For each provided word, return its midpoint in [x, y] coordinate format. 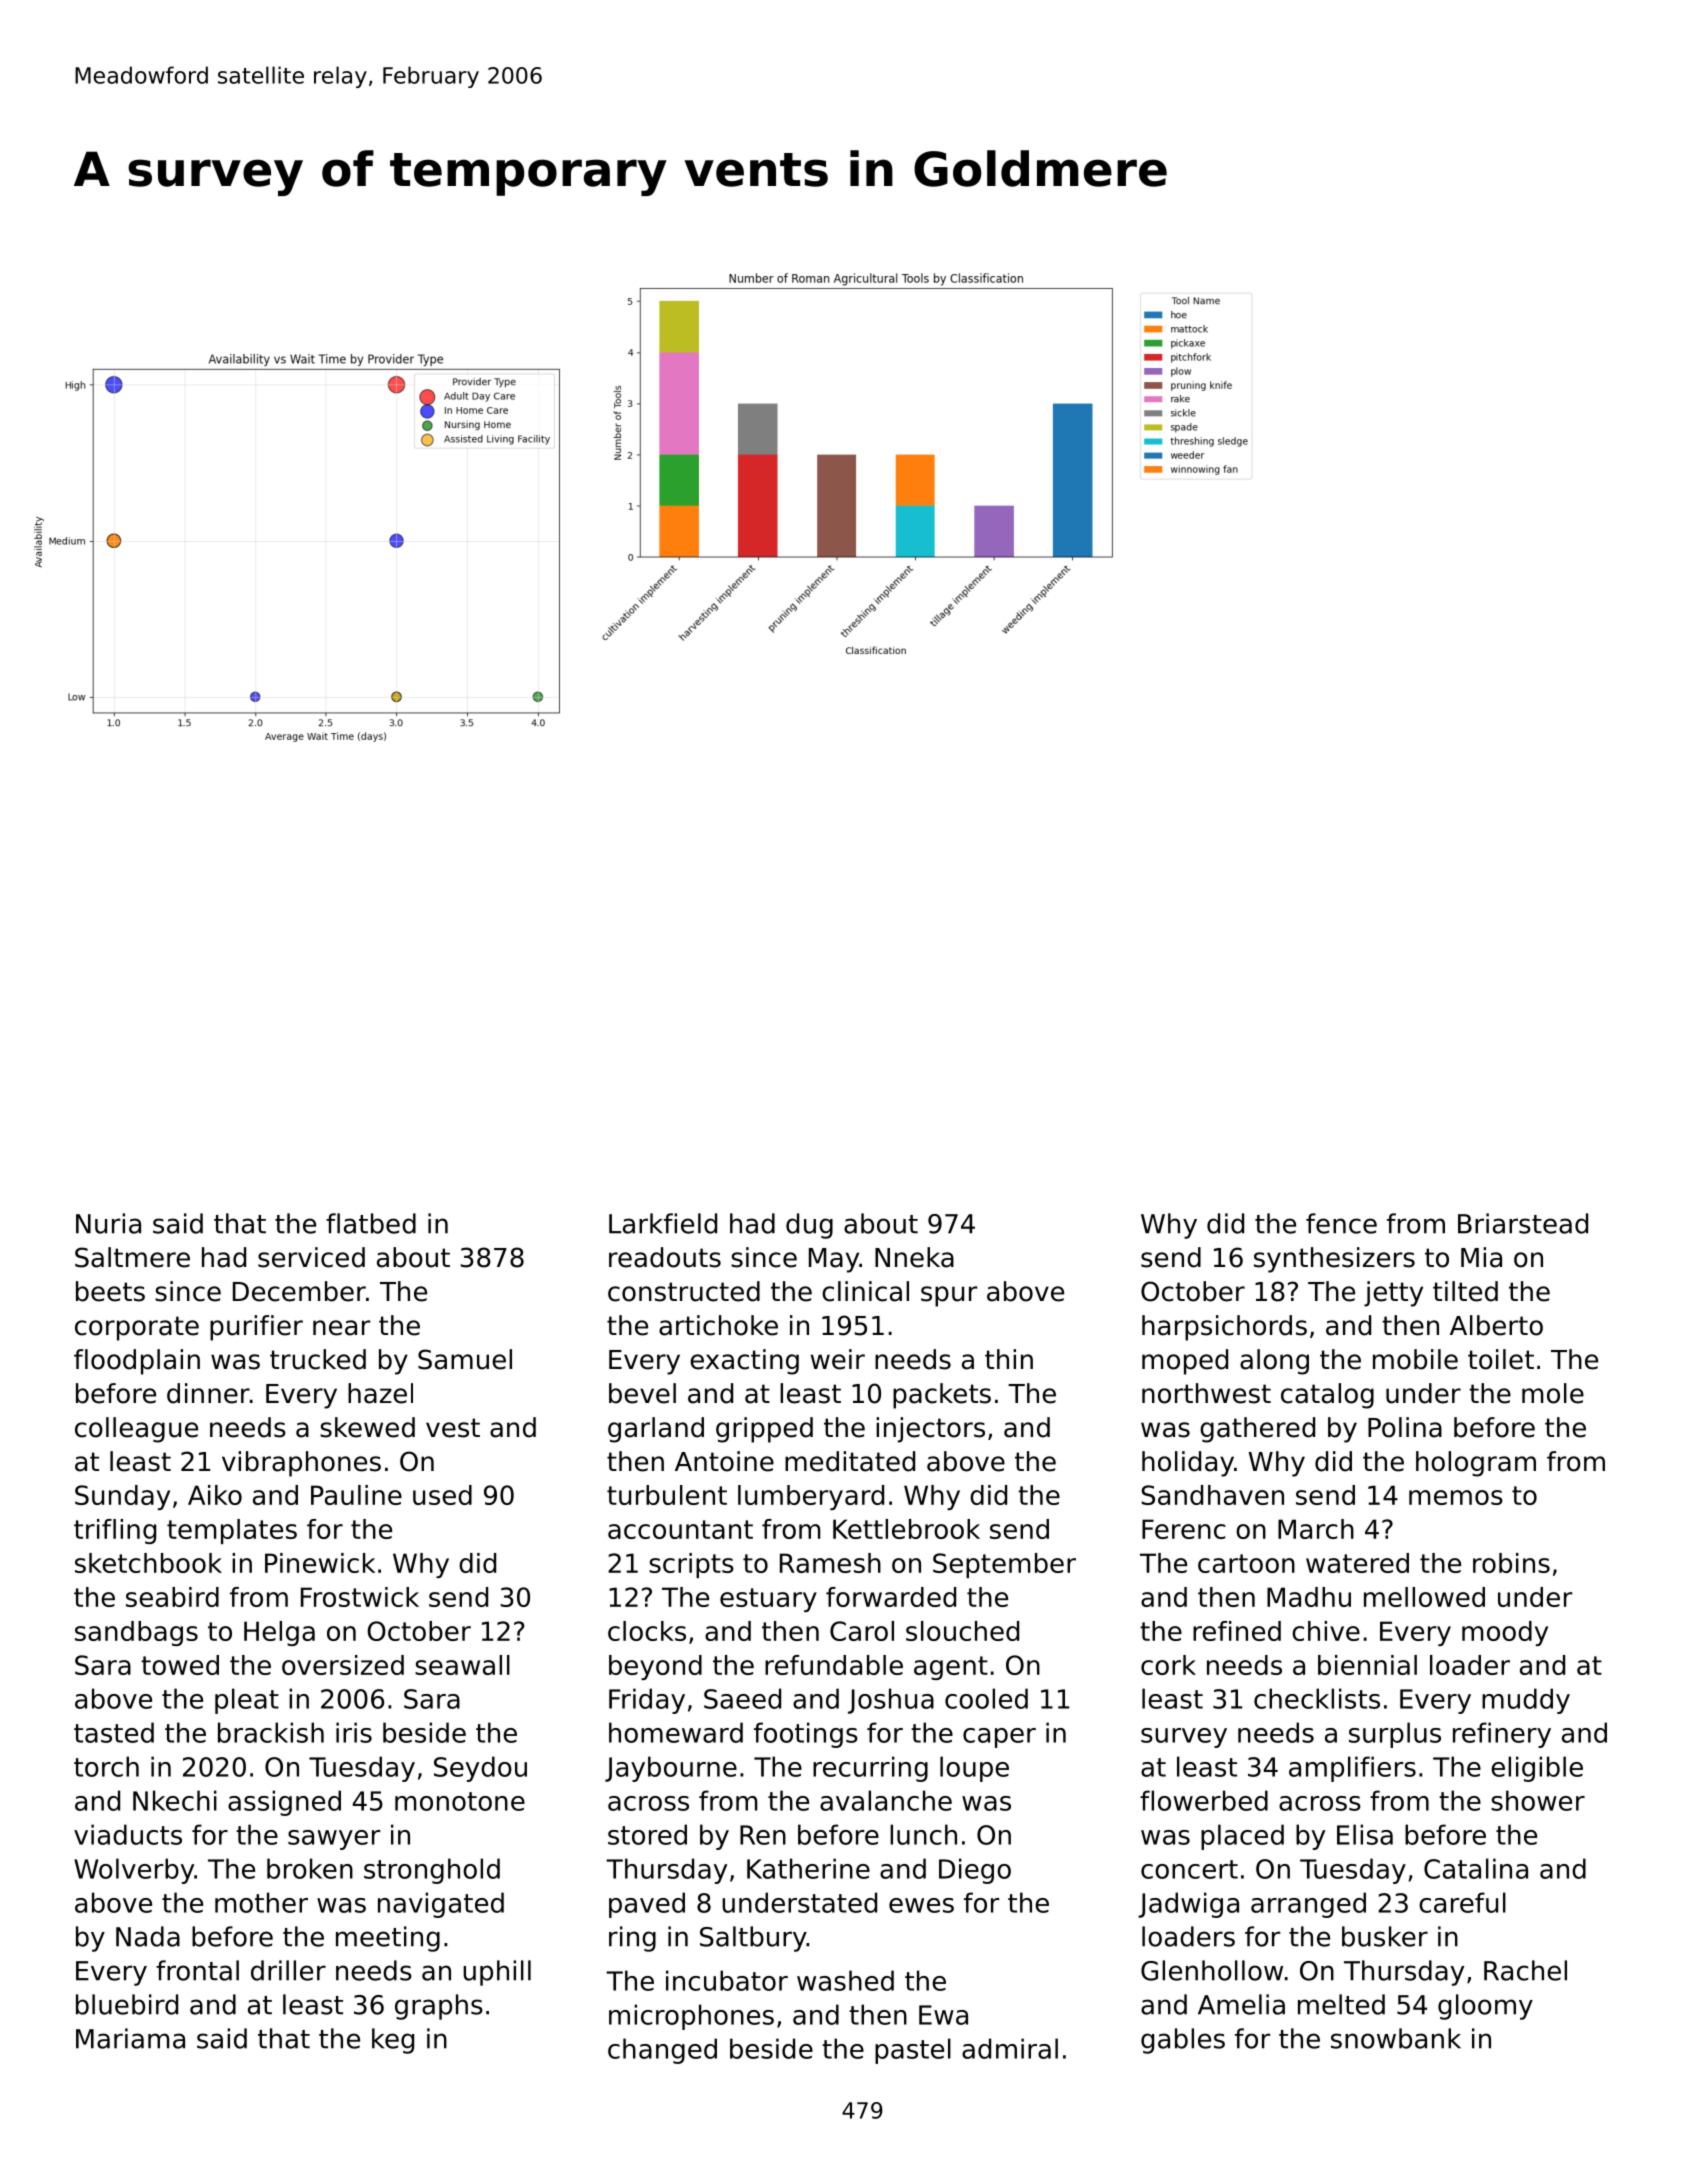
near [341, 1328]
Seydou [480, 1769]
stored [647, 1834]
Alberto [1496, 1325]
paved [647, 1905]
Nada [148, 1936]
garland [656, 1430]
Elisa [1365, 1834]
